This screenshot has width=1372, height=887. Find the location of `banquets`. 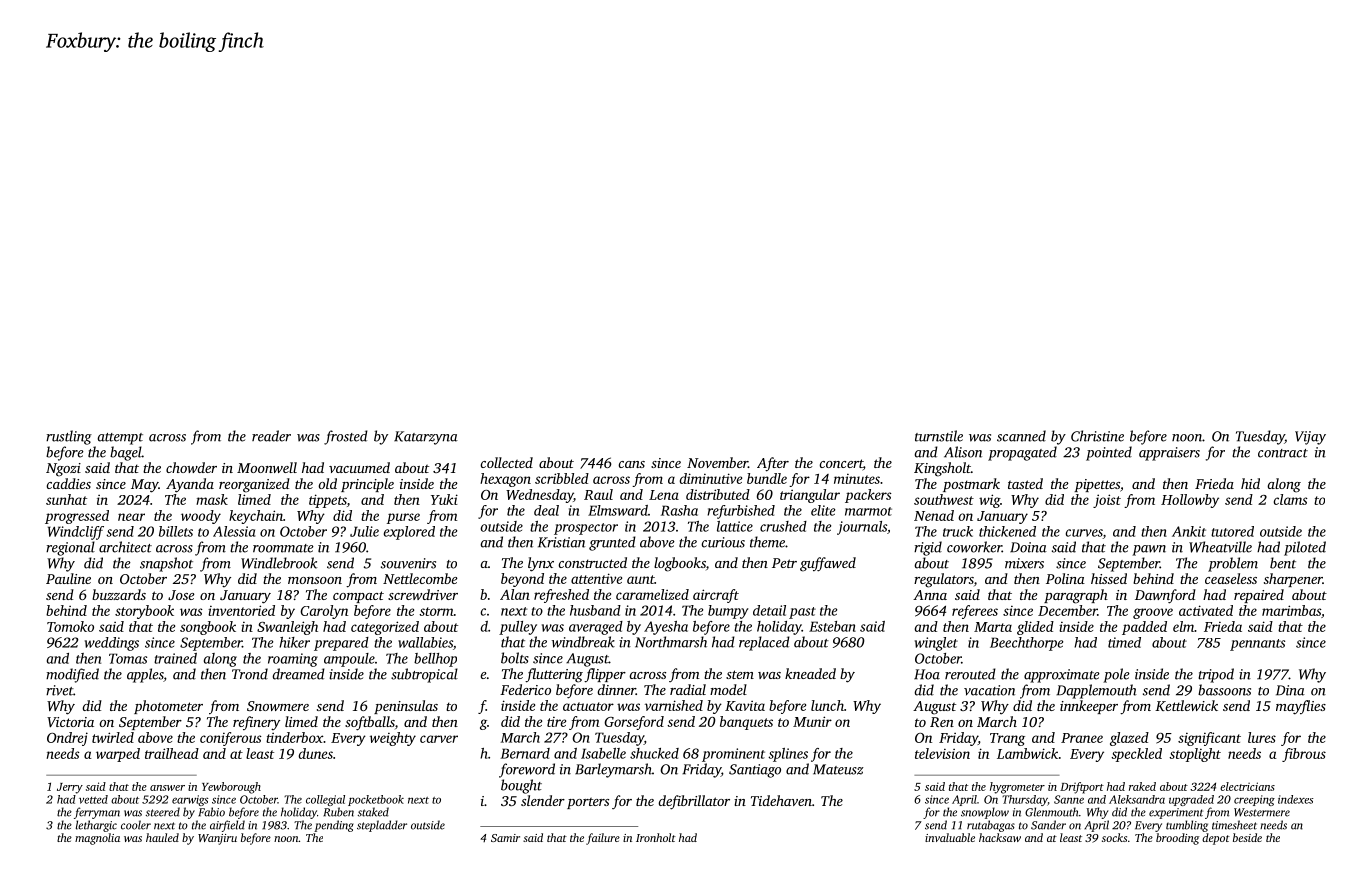

banquets is located at coordinates (746, 723).
